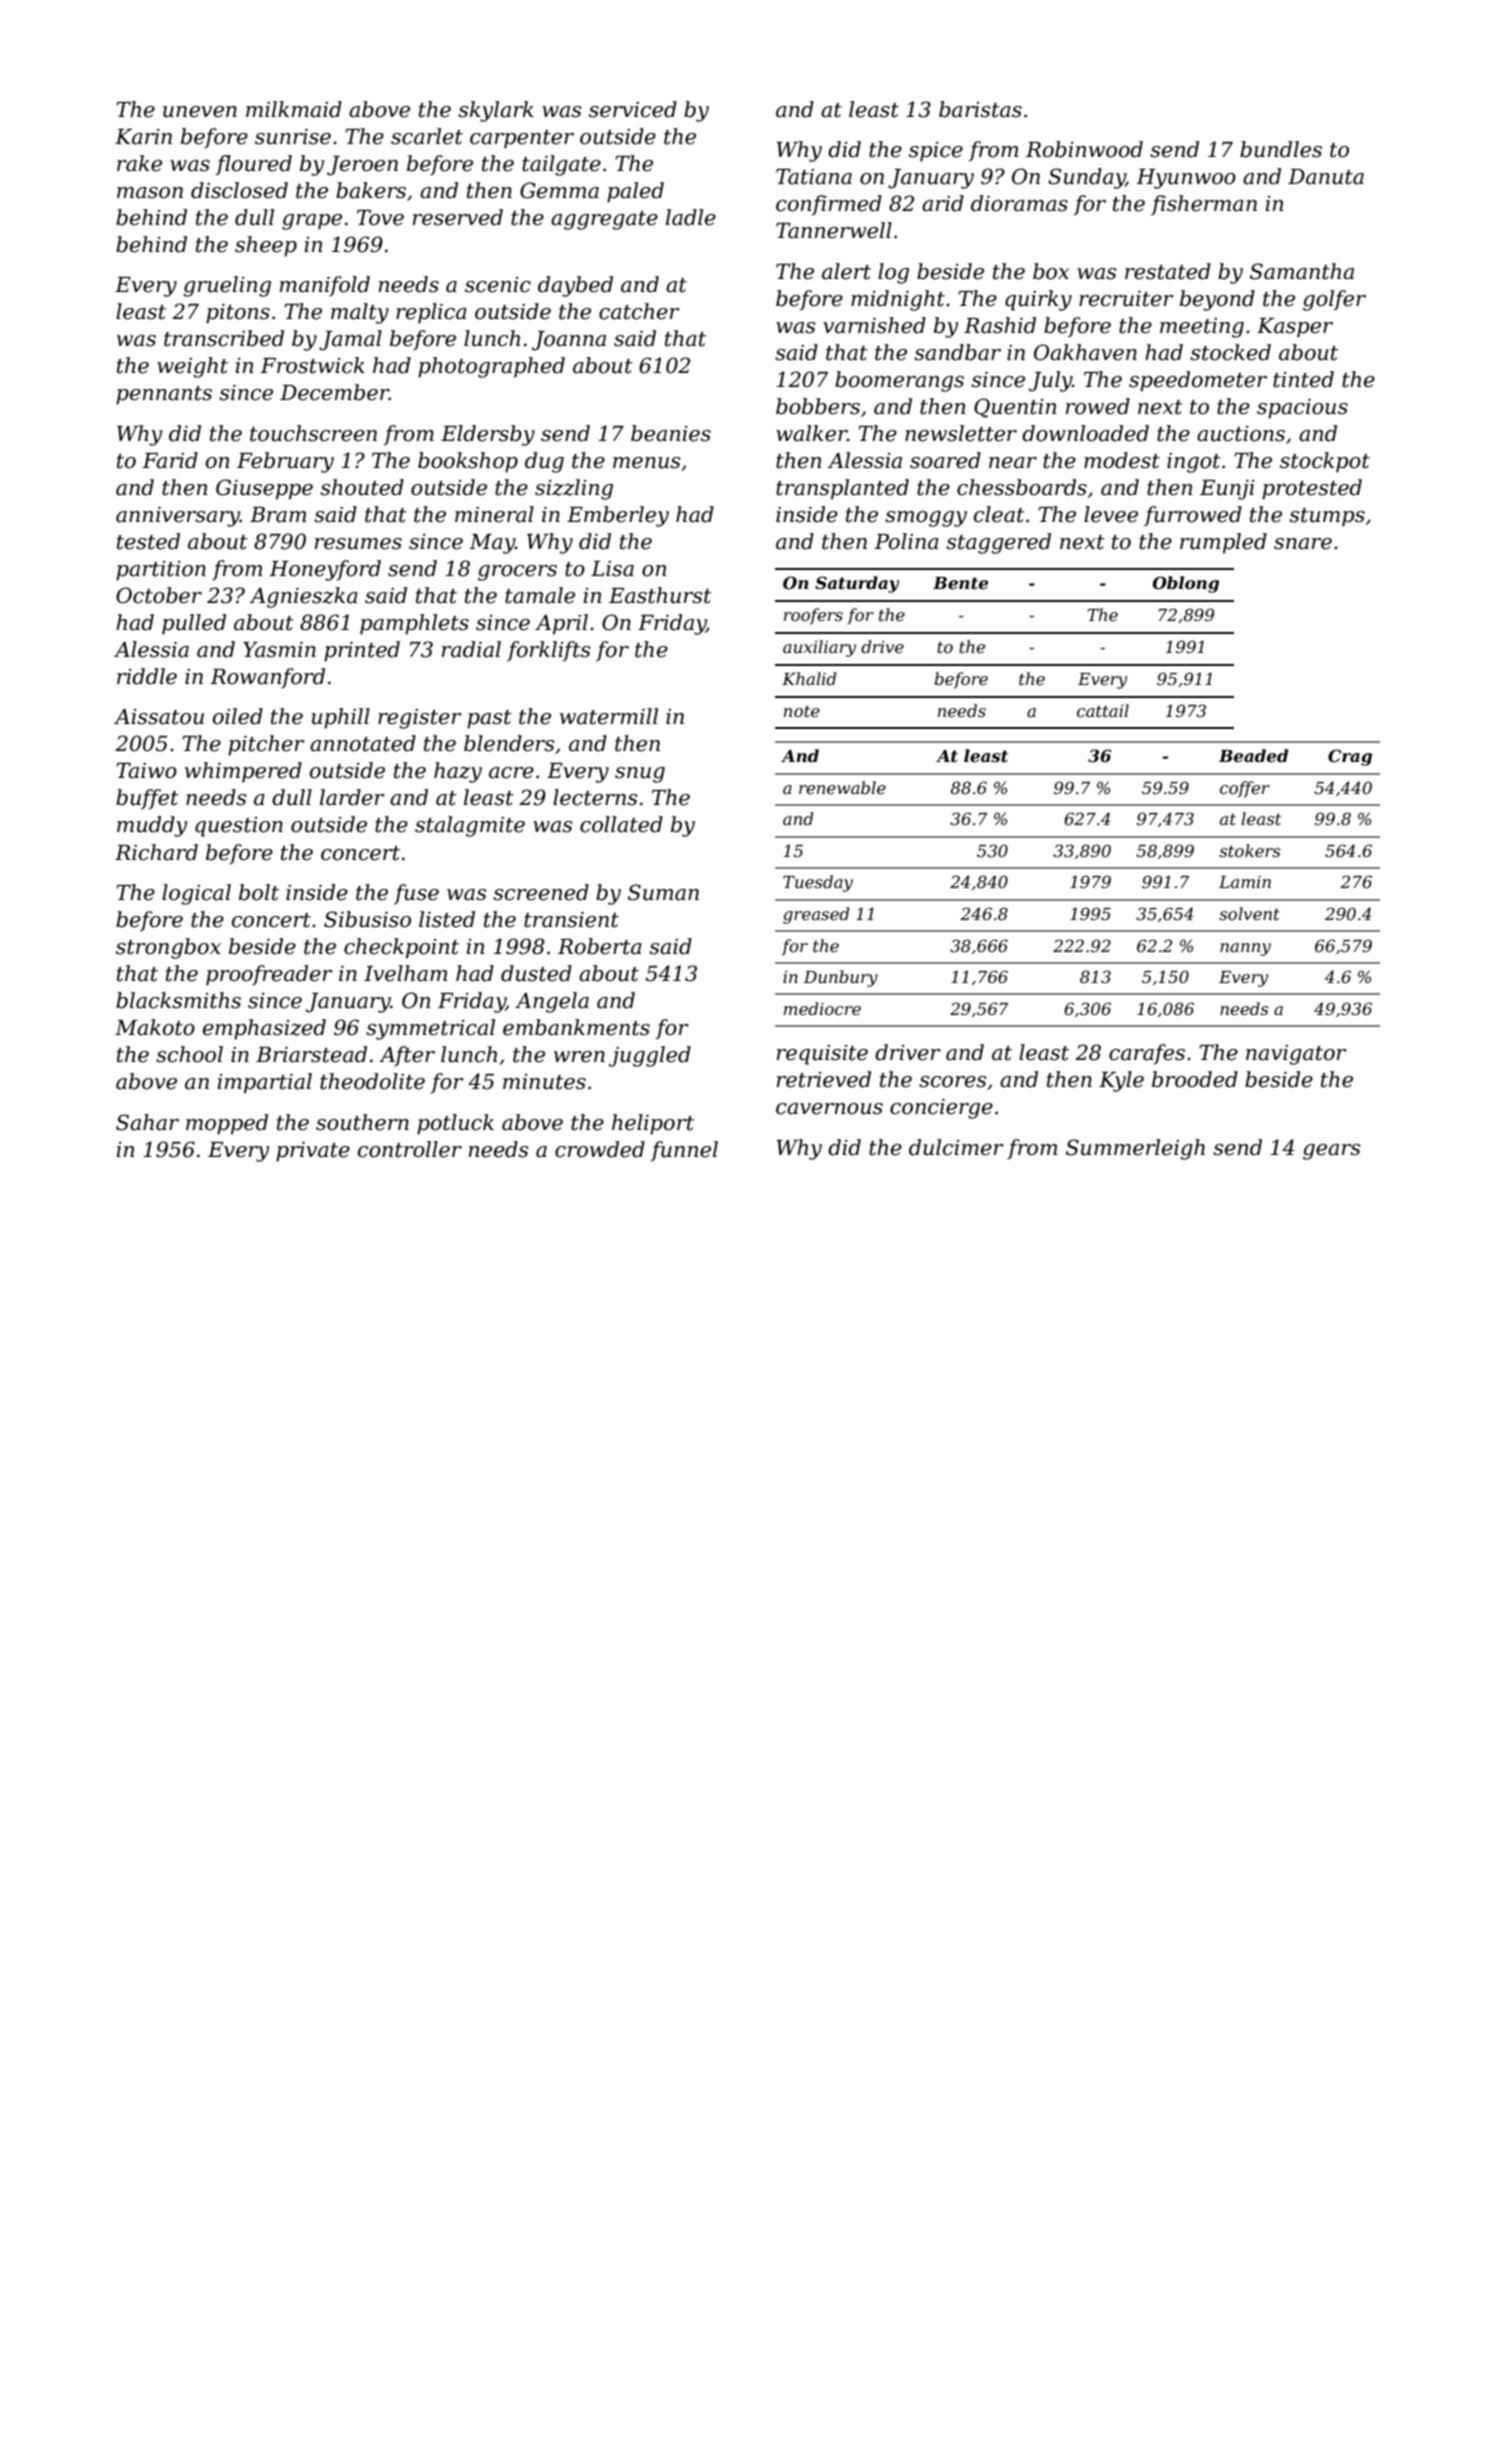 The height and width of the screenshot is (2464, 1496). Describe the element at coordinates (294, 109) in the screenshot. I see `milkmaid` at that location.
